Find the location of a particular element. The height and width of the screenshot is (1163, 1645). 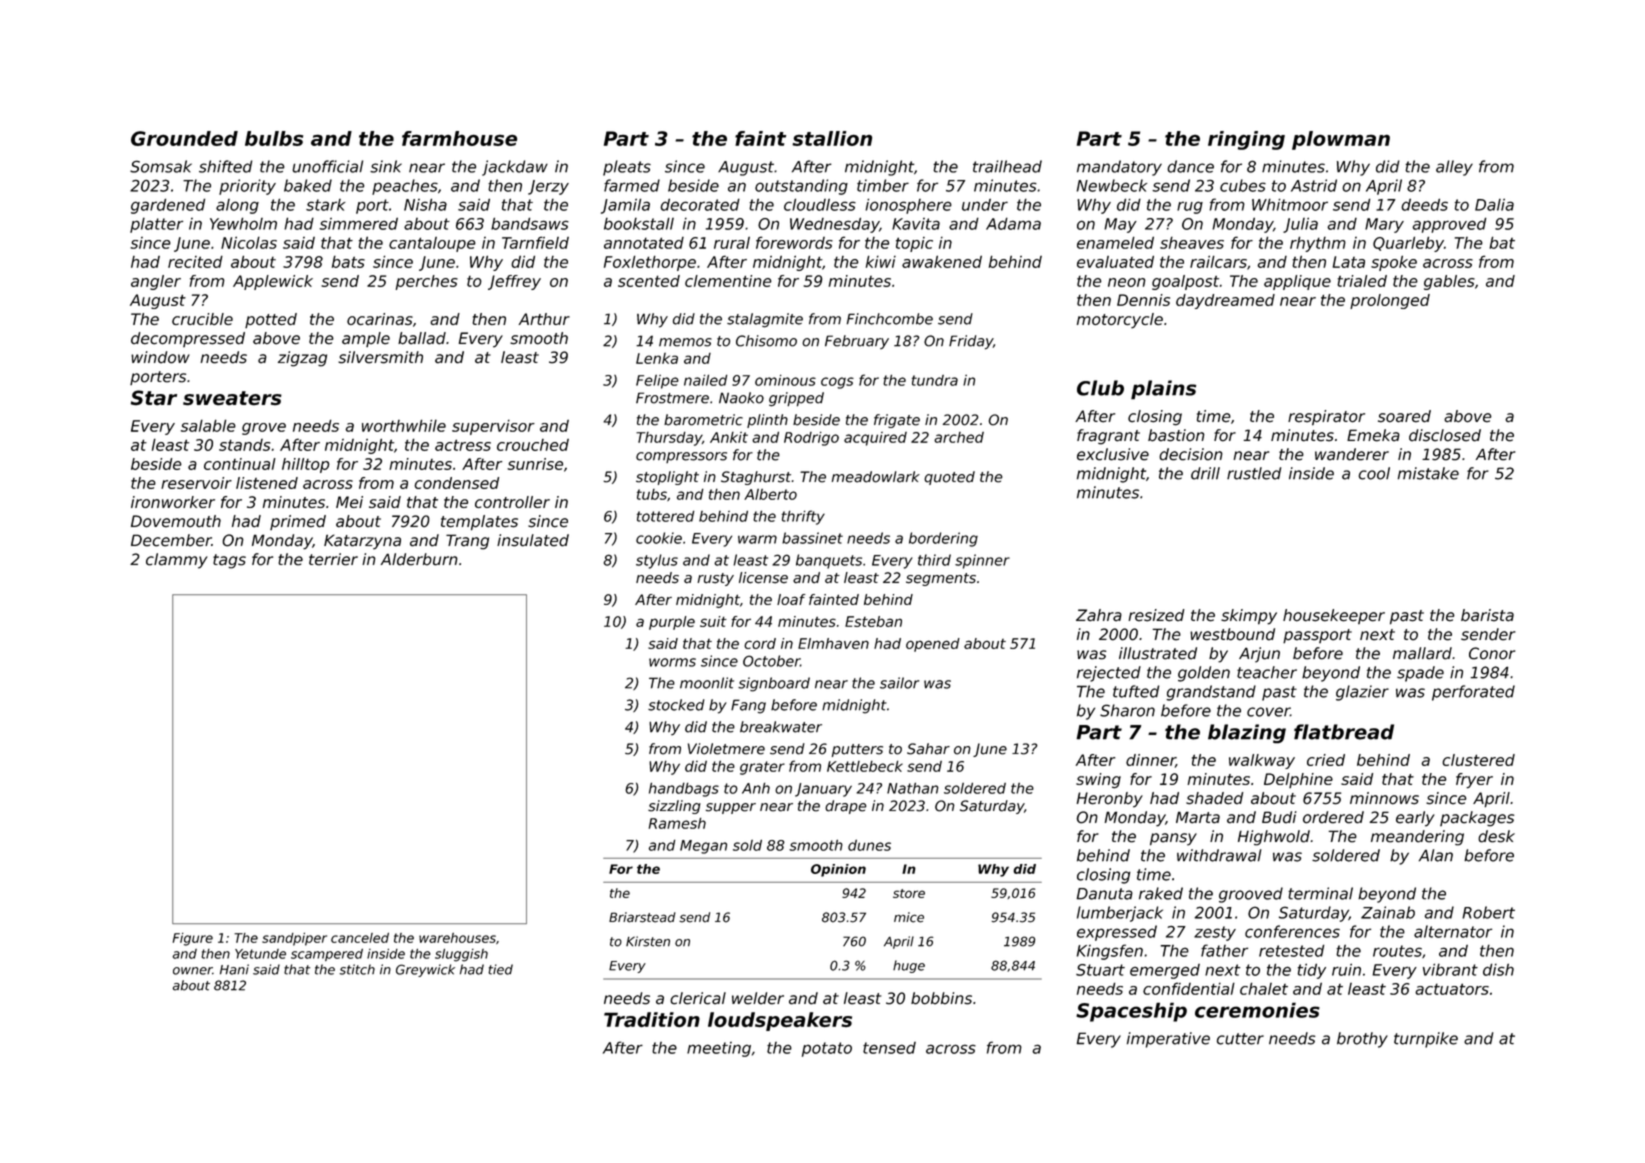

February is located at coordinates (857, 342).
